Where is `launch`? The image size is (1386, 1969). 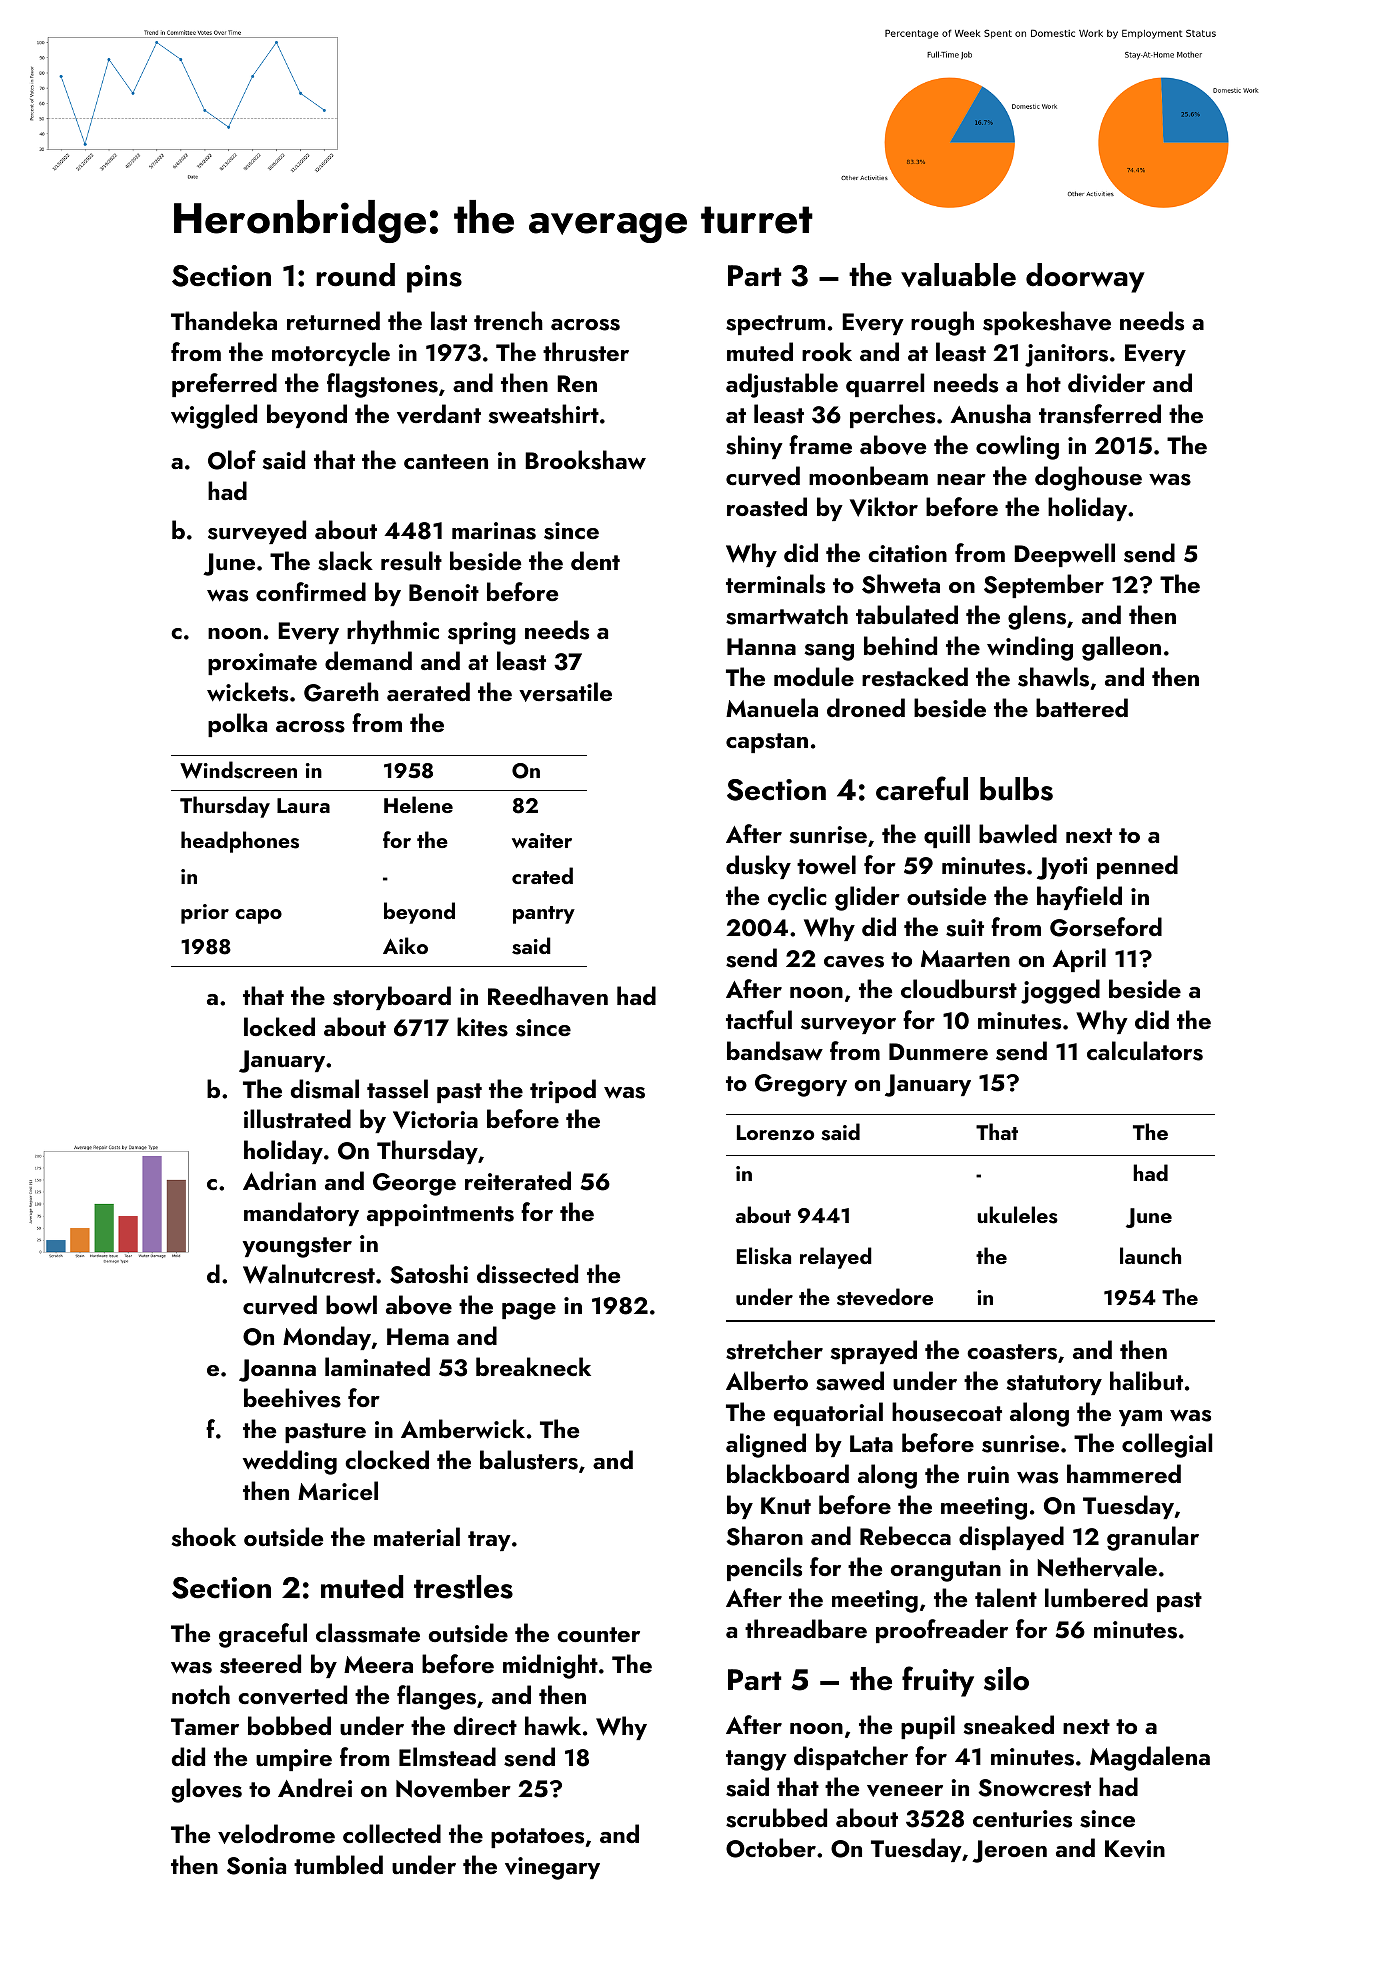
launch is located at coordinates (1150, 1255).
